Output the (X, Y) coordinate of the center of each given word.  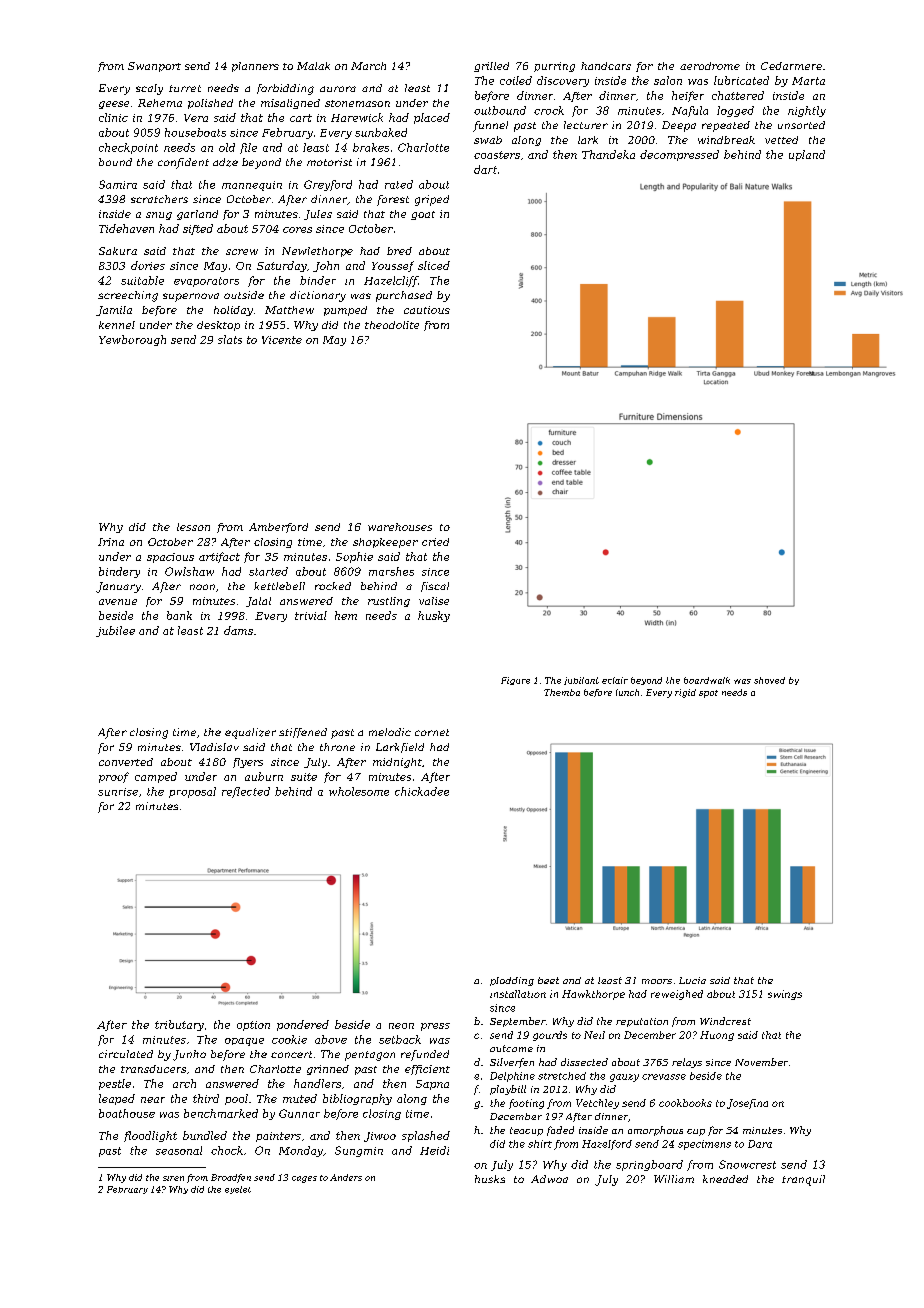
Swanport (154, 67)
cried (435, 542)
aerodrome (710, 66)
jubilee (115, 631)
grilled (491, 67)
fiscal (435, 587)
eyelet (238, 1190)
